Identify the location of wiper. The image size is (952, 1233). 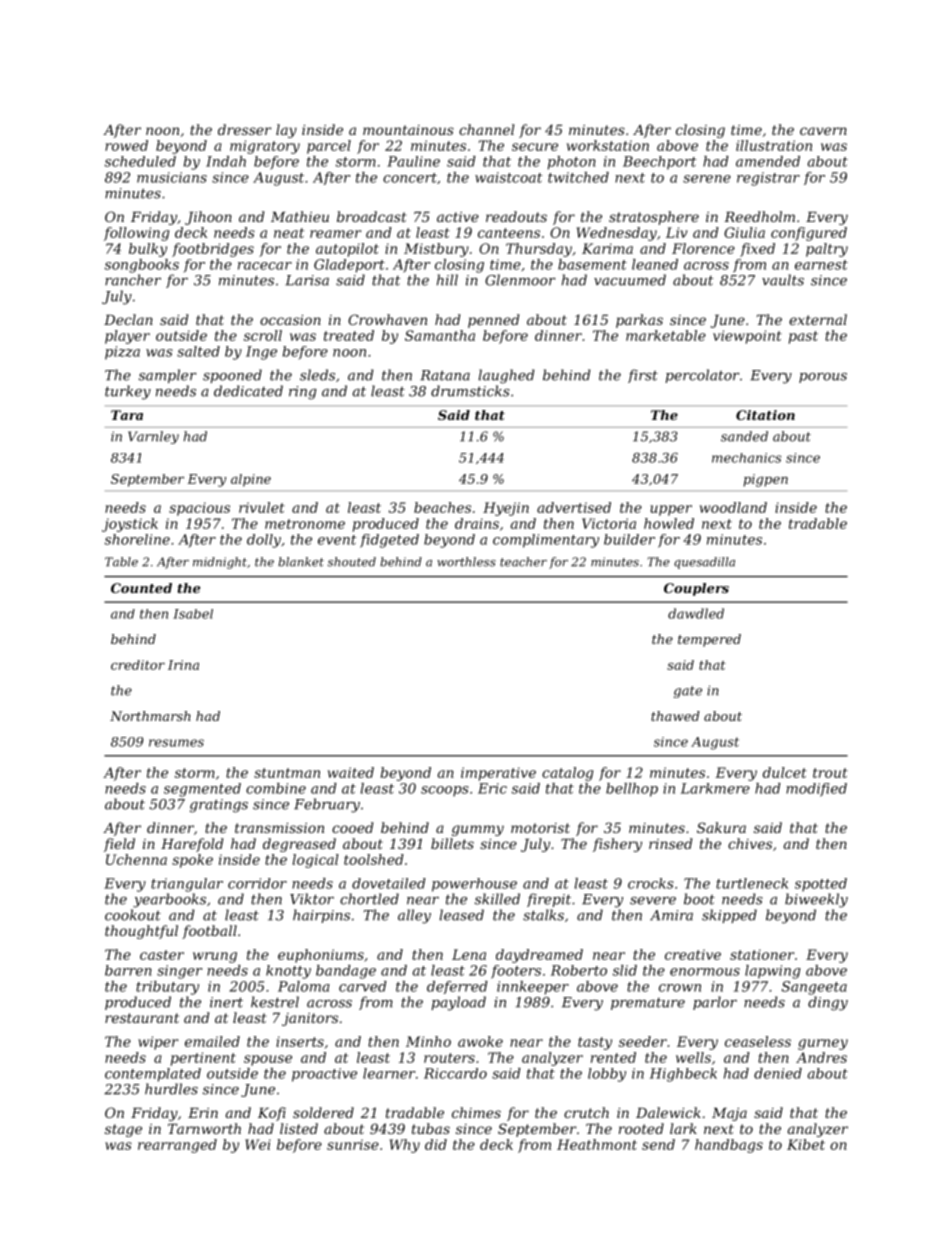
(158, 1043).
